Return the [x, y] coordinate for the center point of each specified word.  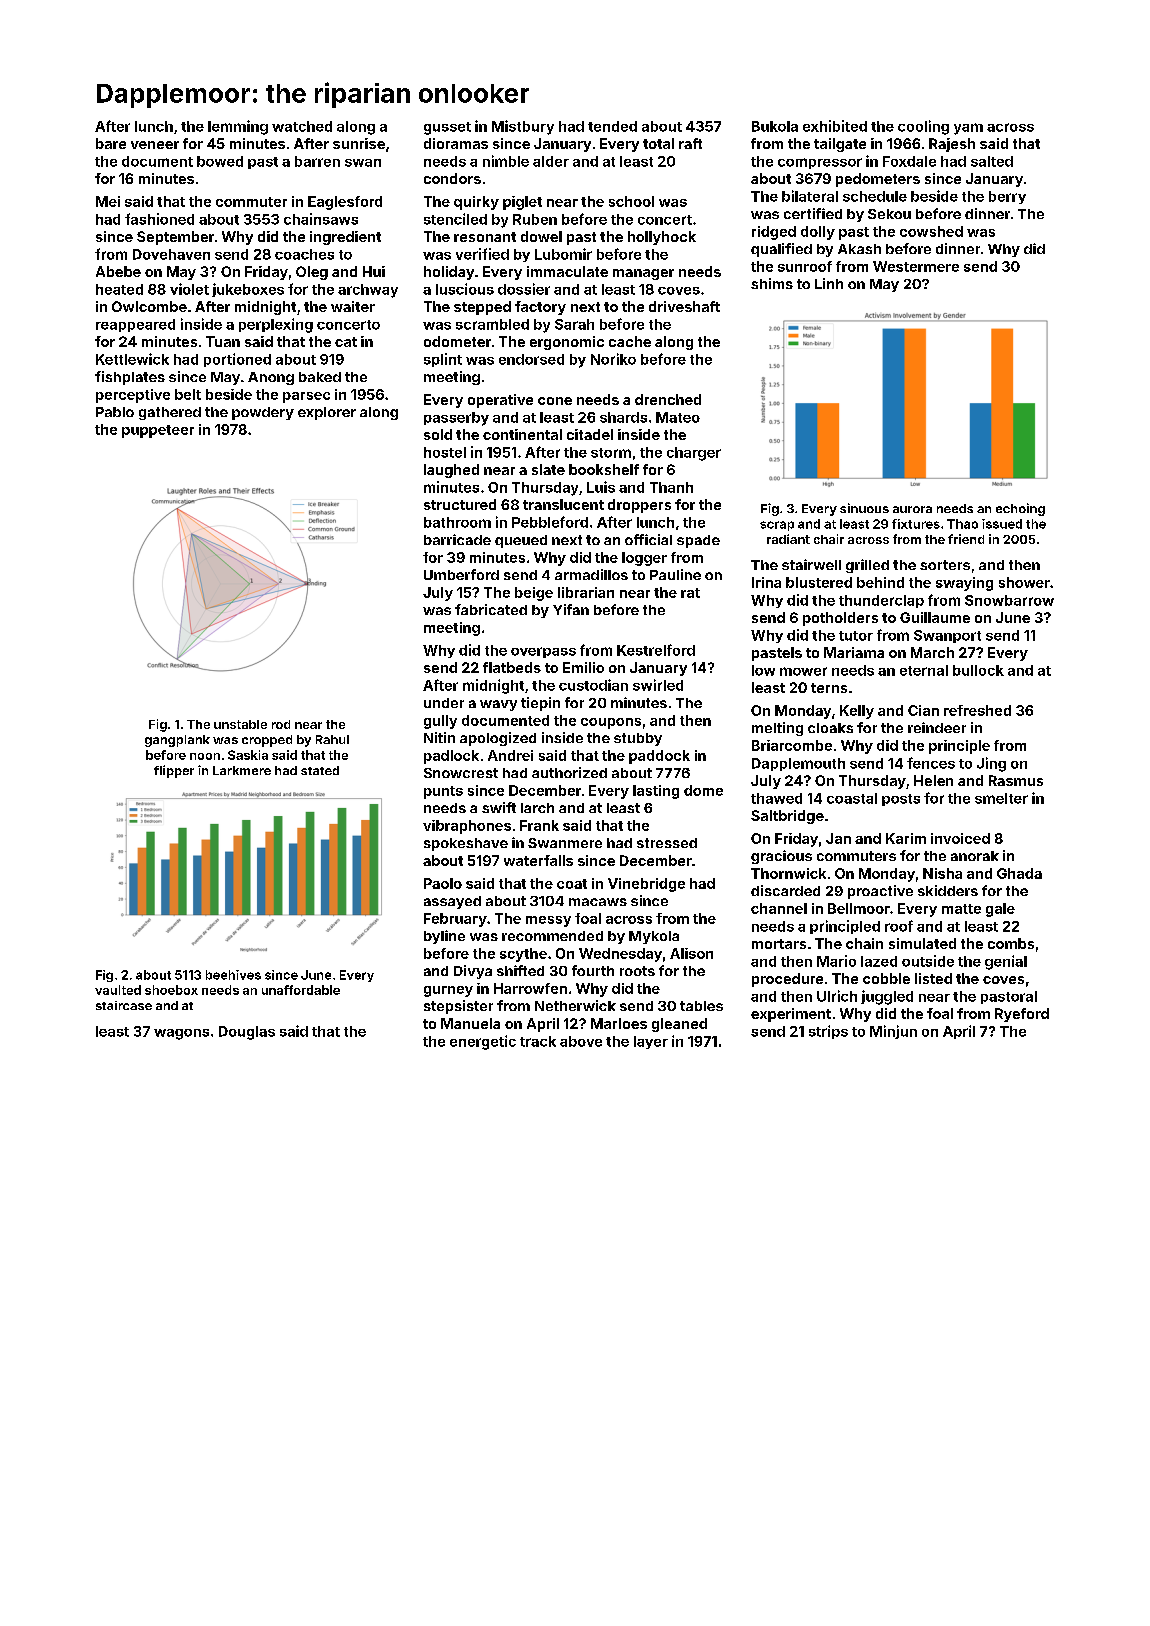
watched [302, 126]
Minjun [893, 1032]
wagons [181, 1034]
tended [612, 126]
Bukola [775, 126]
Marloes [619, 1023]
